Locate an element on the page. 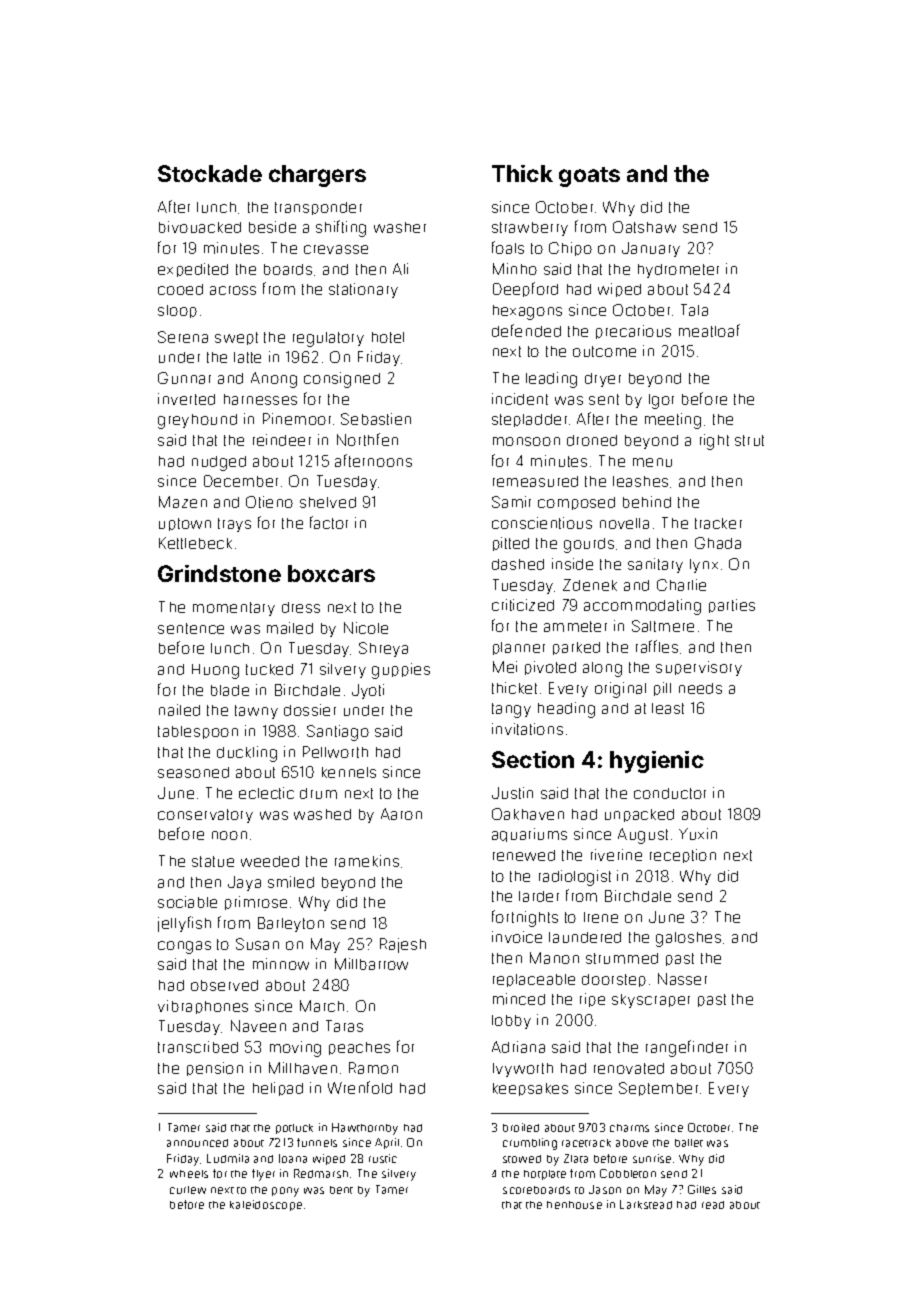 This document has height=1311, width=924. announced is located at coordinates (197, 1143).
